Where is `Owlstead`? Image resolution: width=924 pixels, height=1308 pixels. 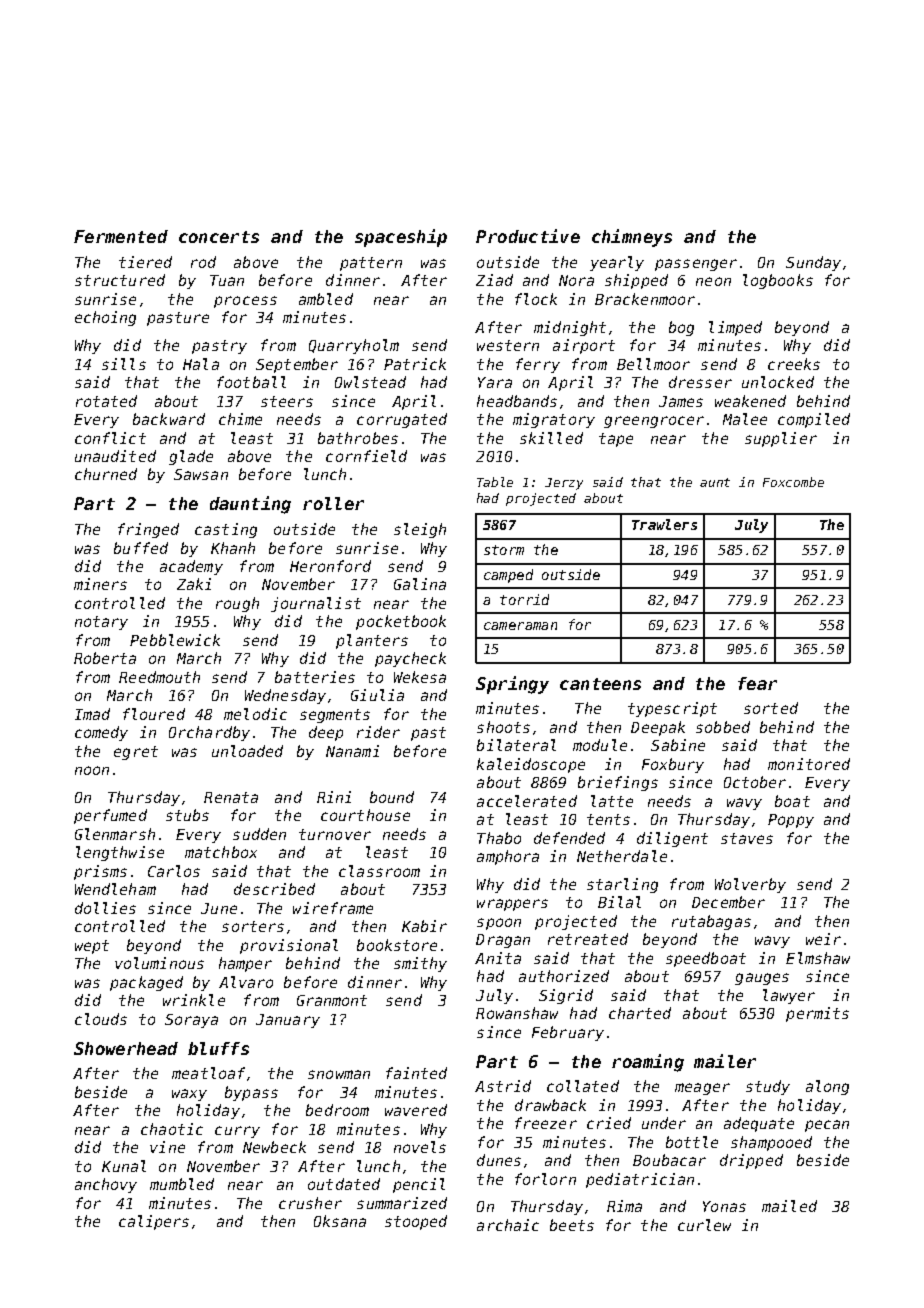
Owlstead is located at coordinates (370, 382).
